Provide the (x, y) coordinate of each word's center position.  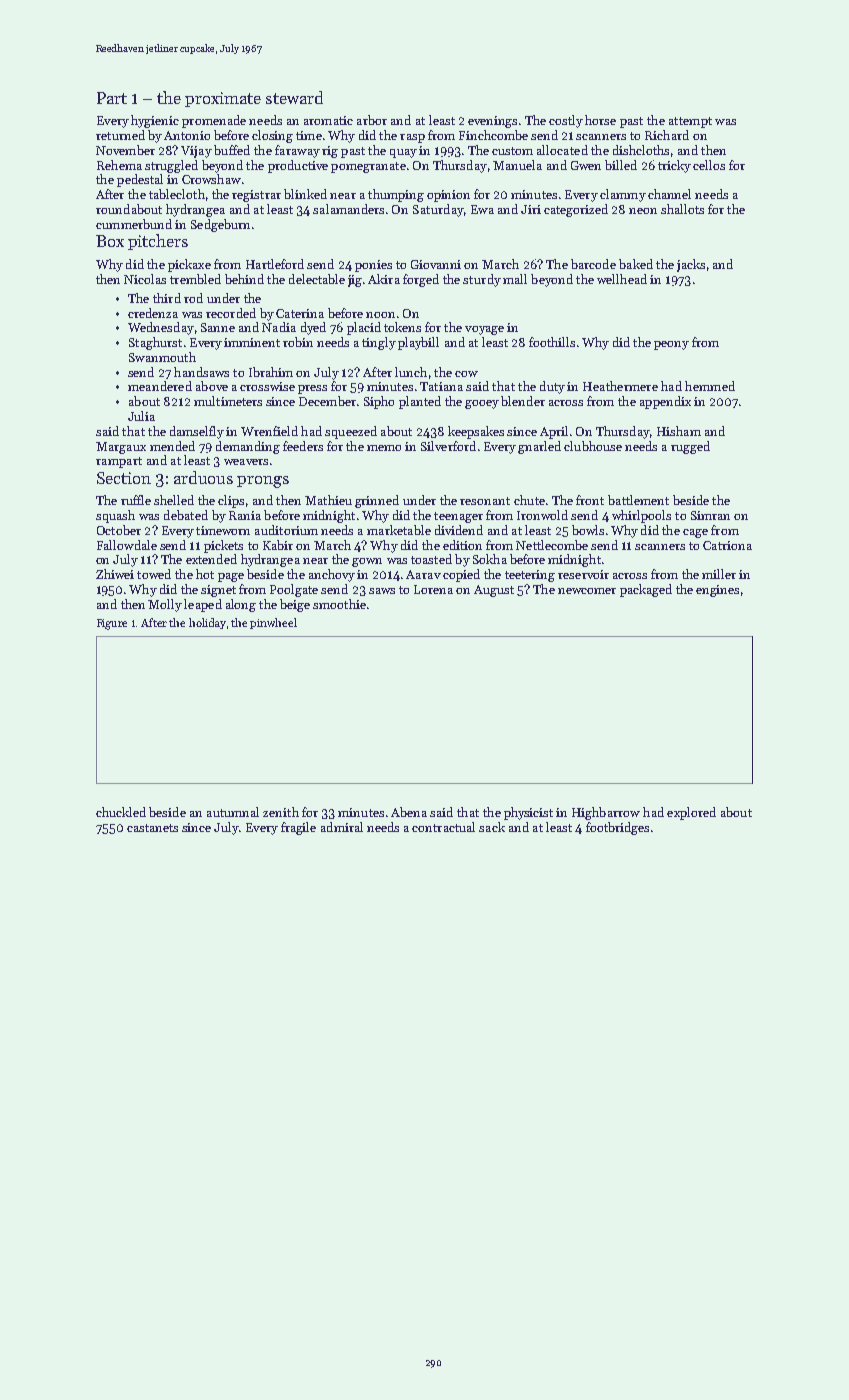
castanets (152, 828)
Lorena (433, 589)
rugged (690, 447)
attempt (690, 122)
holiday (207, 623)
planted (420, 402)
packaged (646, 590)
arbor (372, 120)
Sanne (218, 327)
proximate (223, 99)
